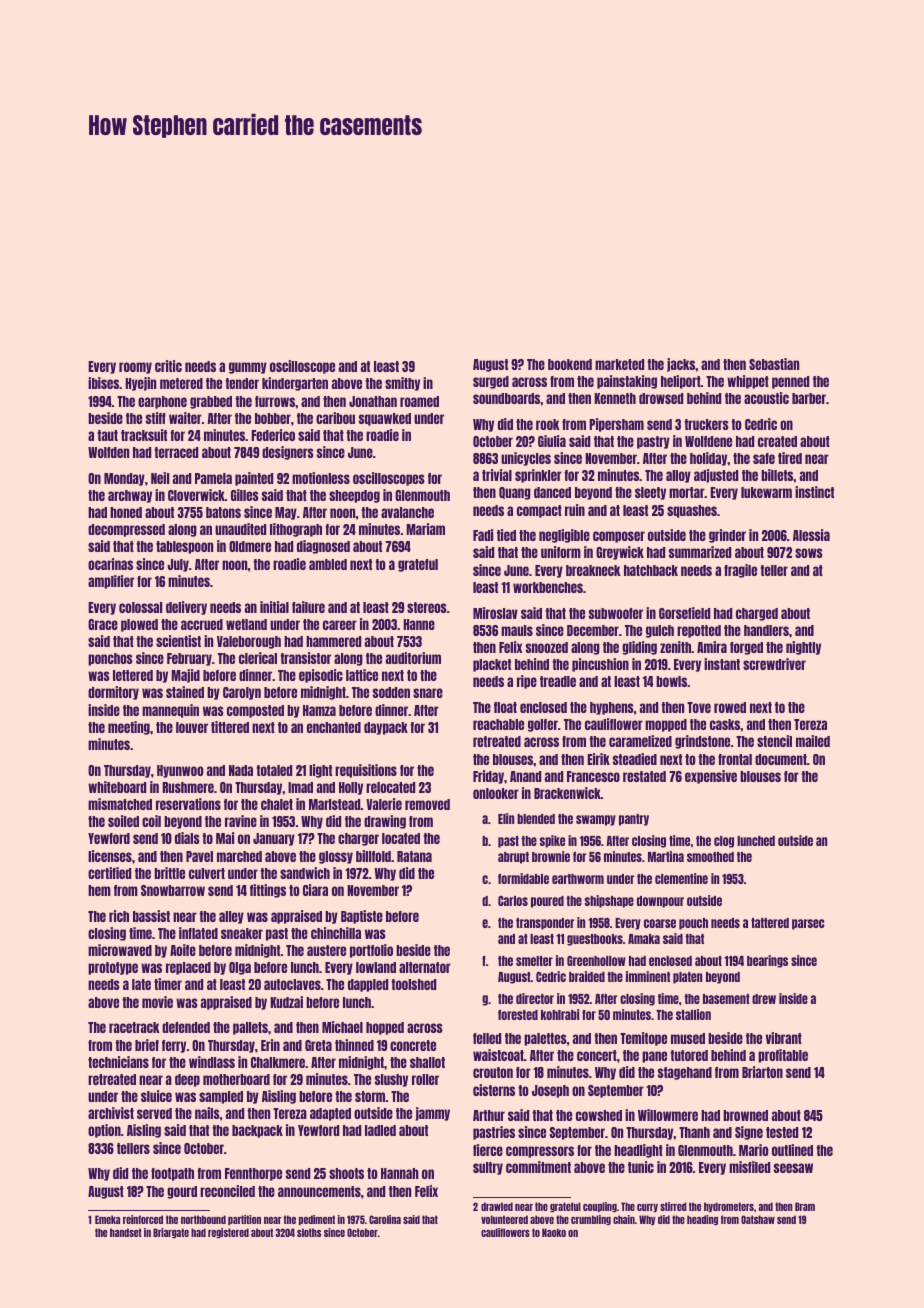 The image size is (924, 1308). What do you see at coordinates (277, 804) in the document?
I see `chalet` at bounding box center [277, 804].
